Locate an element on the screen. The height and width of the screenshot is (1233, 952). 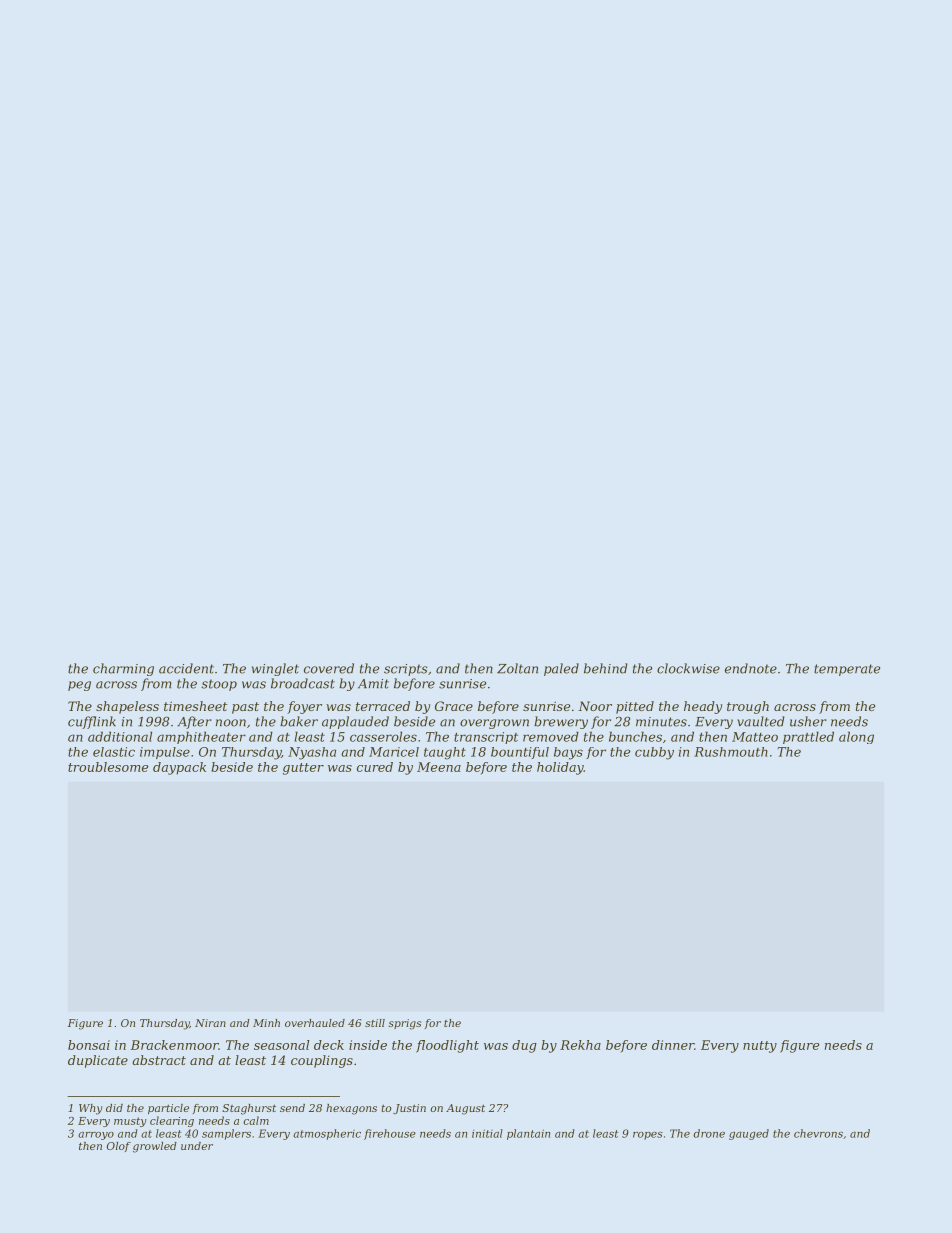
Rekha is located at coordinates (580, 1045).
